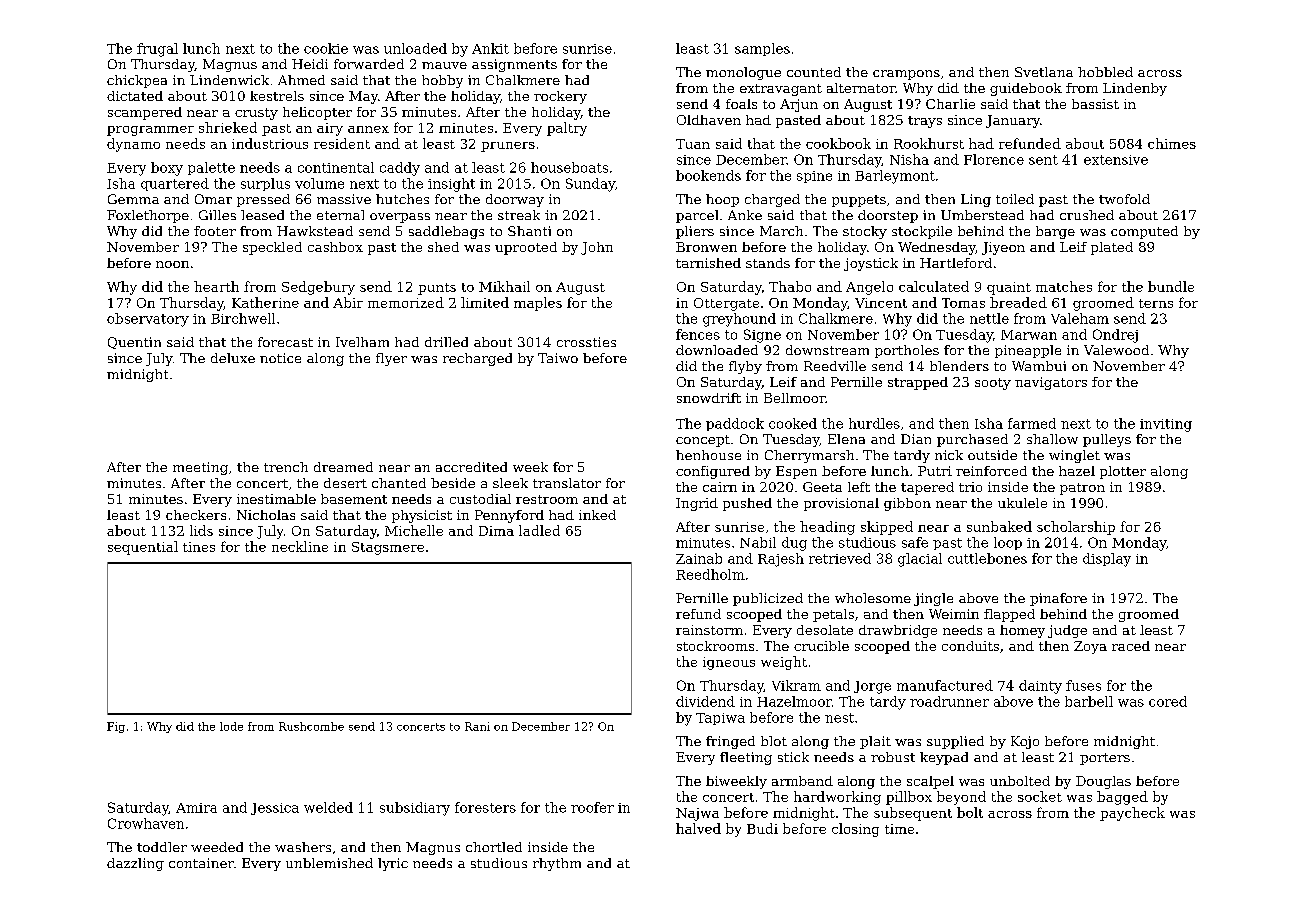  Describe the element at coordinates (1105, 72) in the screenshot. I see `hobbled` at that location.
